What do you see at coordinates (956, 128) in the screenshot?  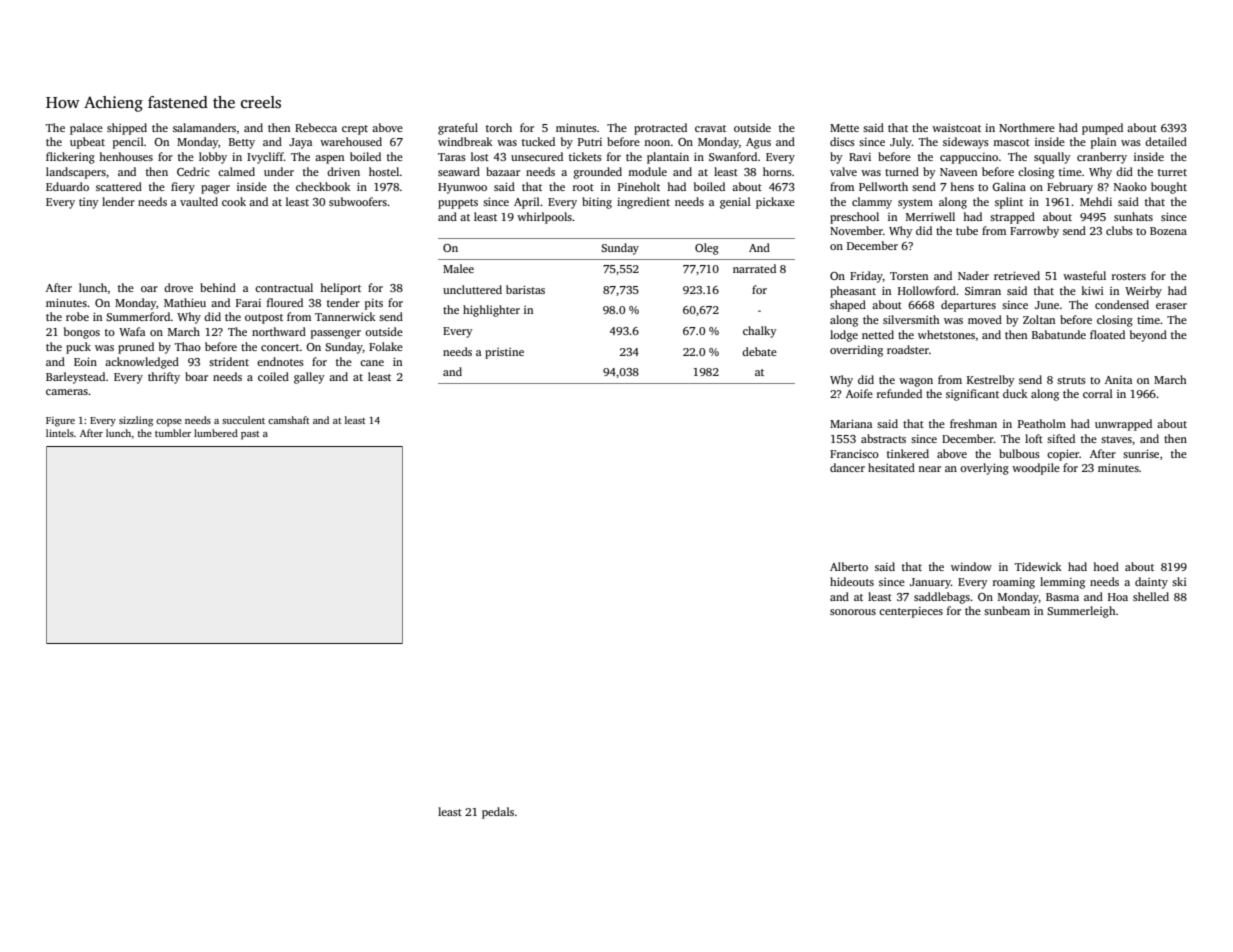 I see `waistcoat` at bounding box center [956, 128].
